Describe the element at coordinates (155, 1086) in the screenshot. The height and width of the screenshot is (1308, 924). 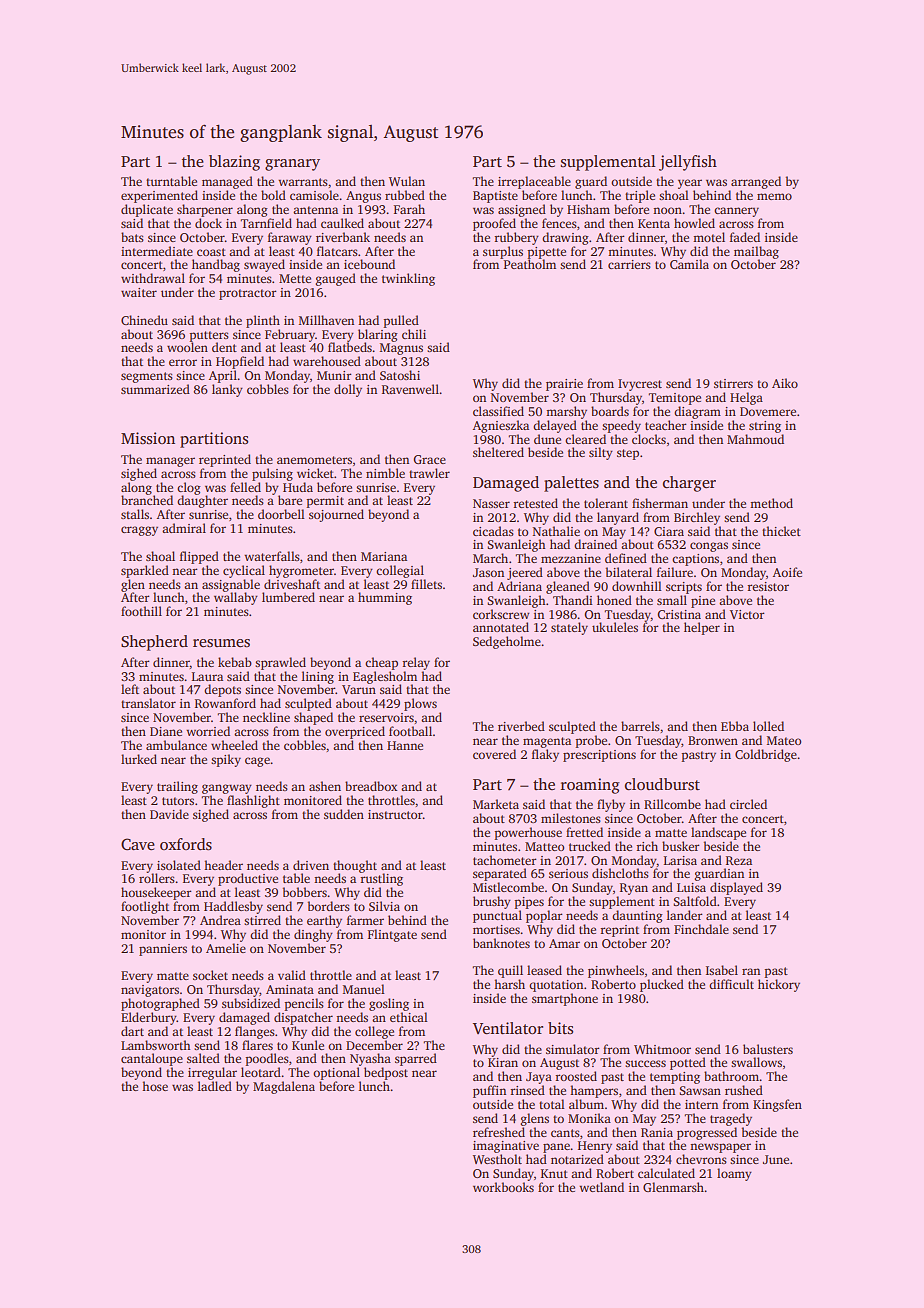
I see `hose` at that location.
